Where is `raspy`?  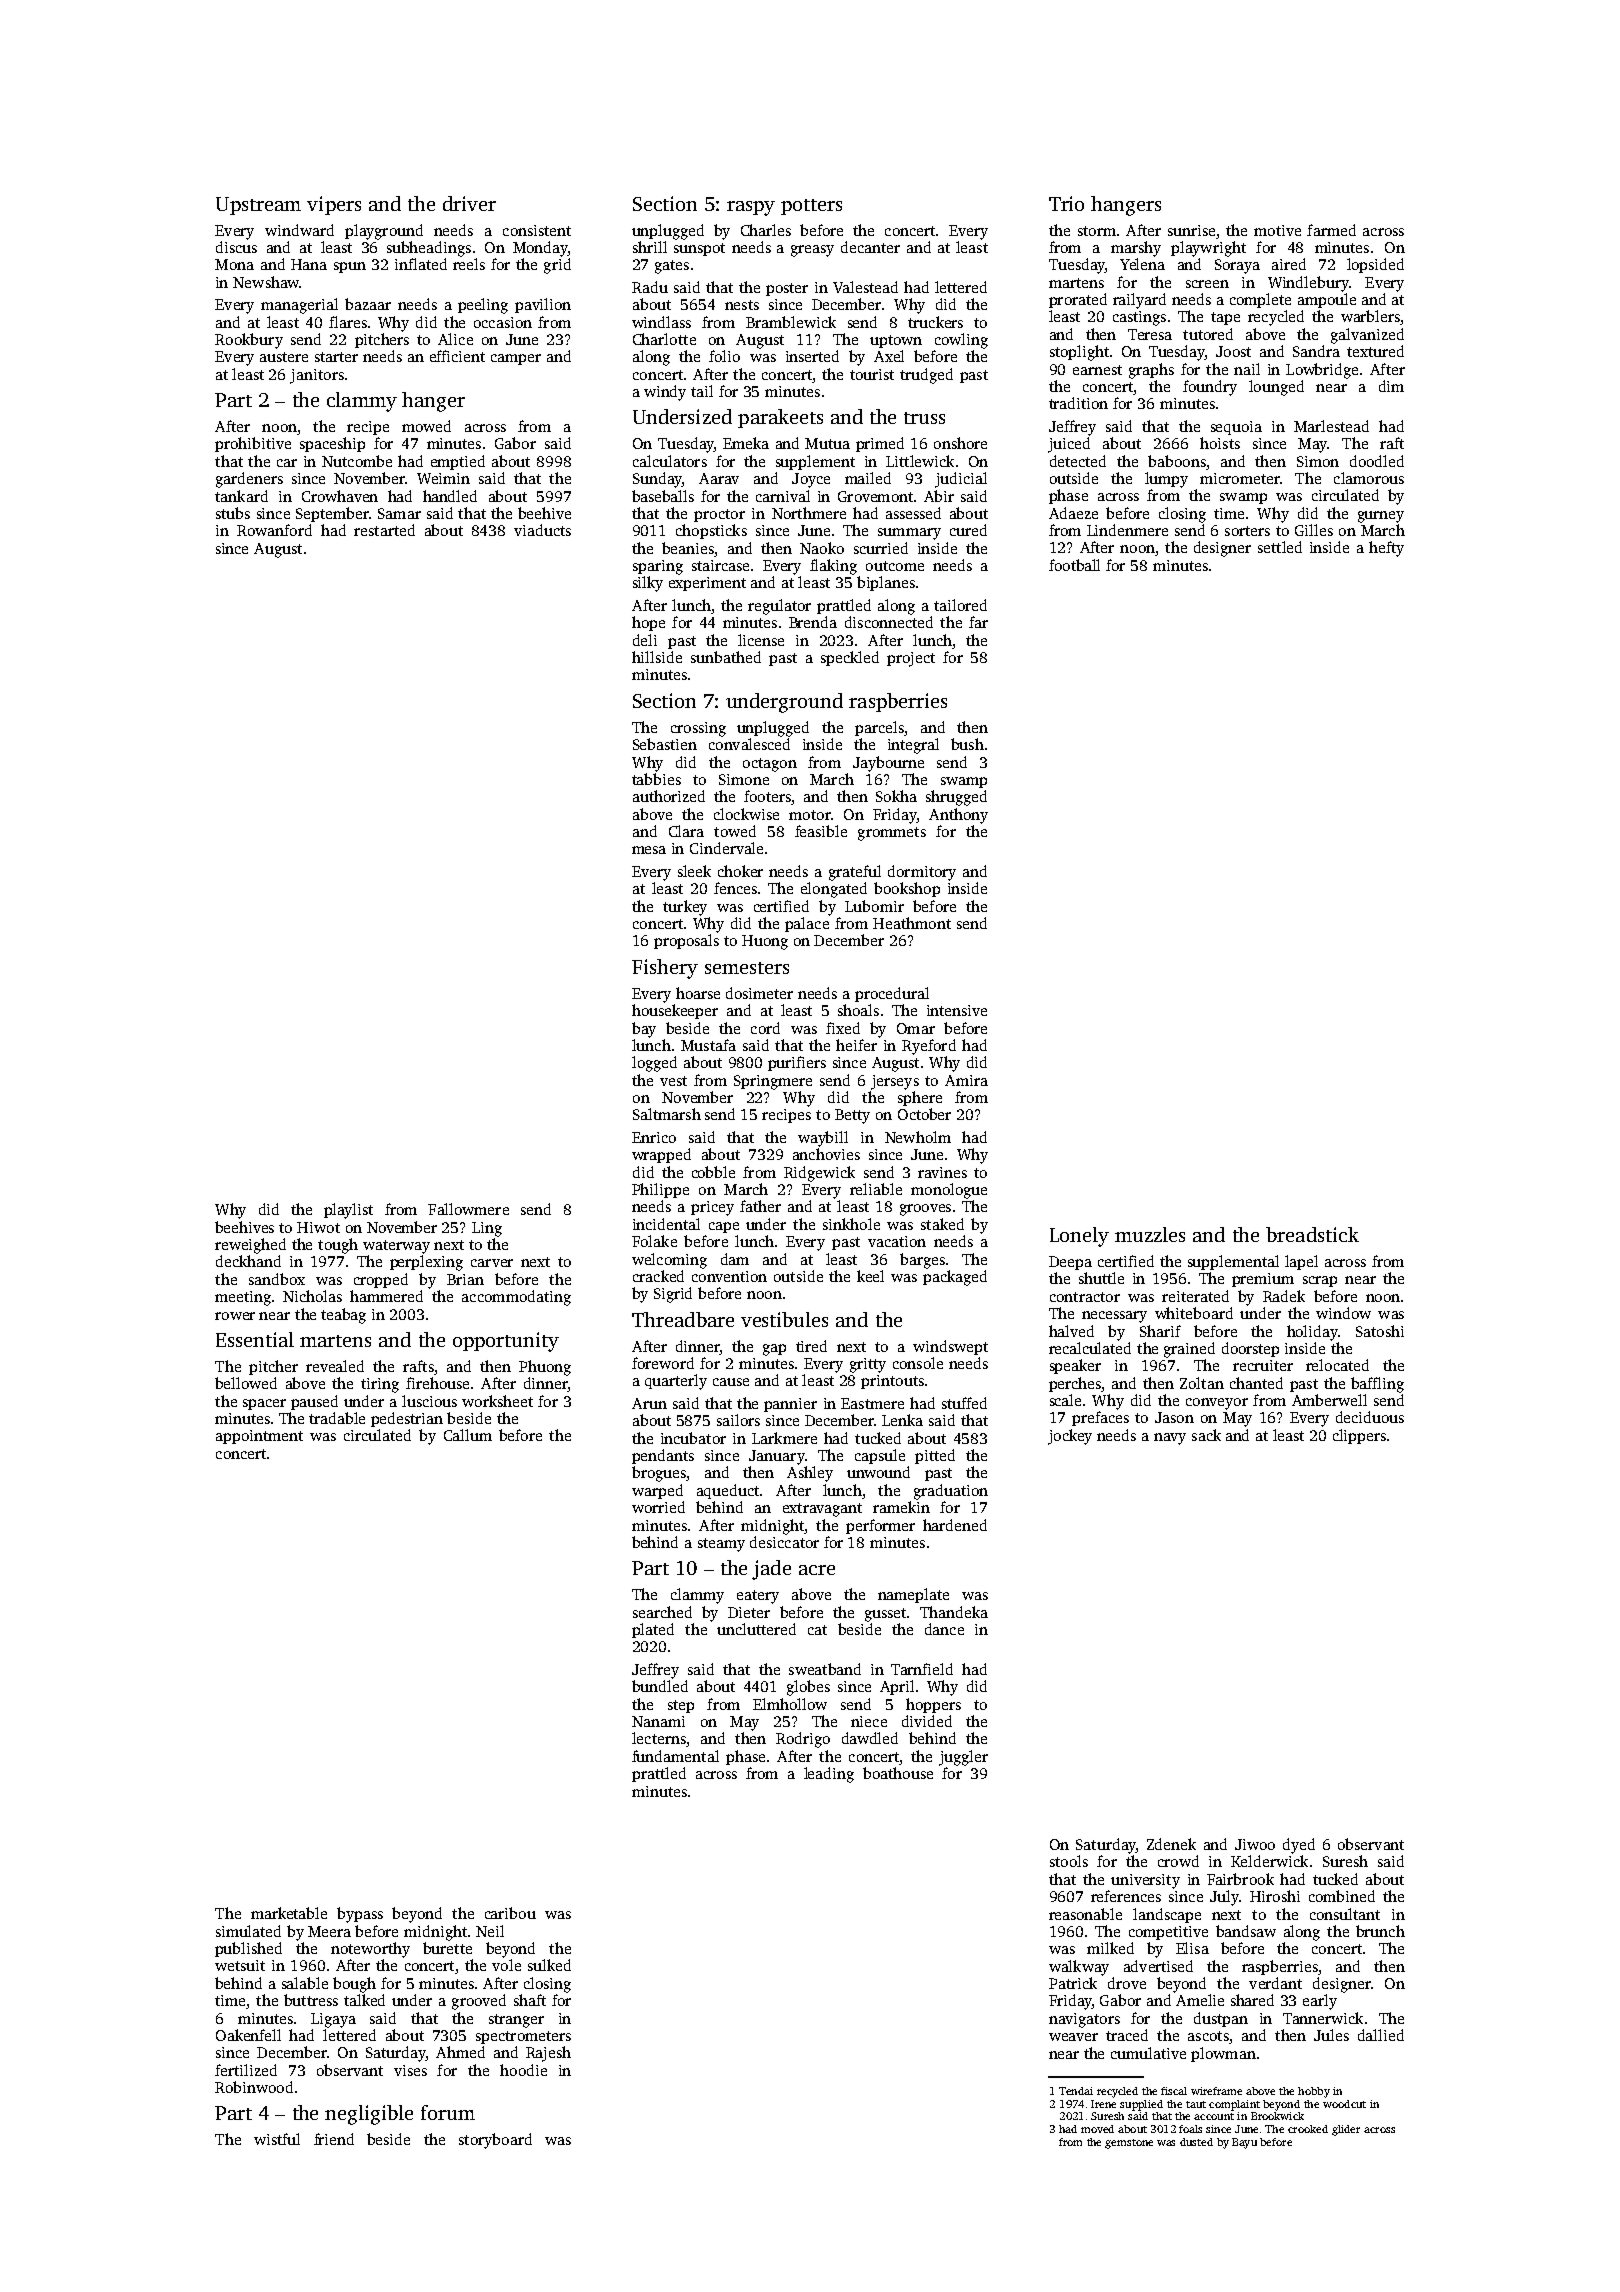
raspy is located at coordinates (751, 208).
